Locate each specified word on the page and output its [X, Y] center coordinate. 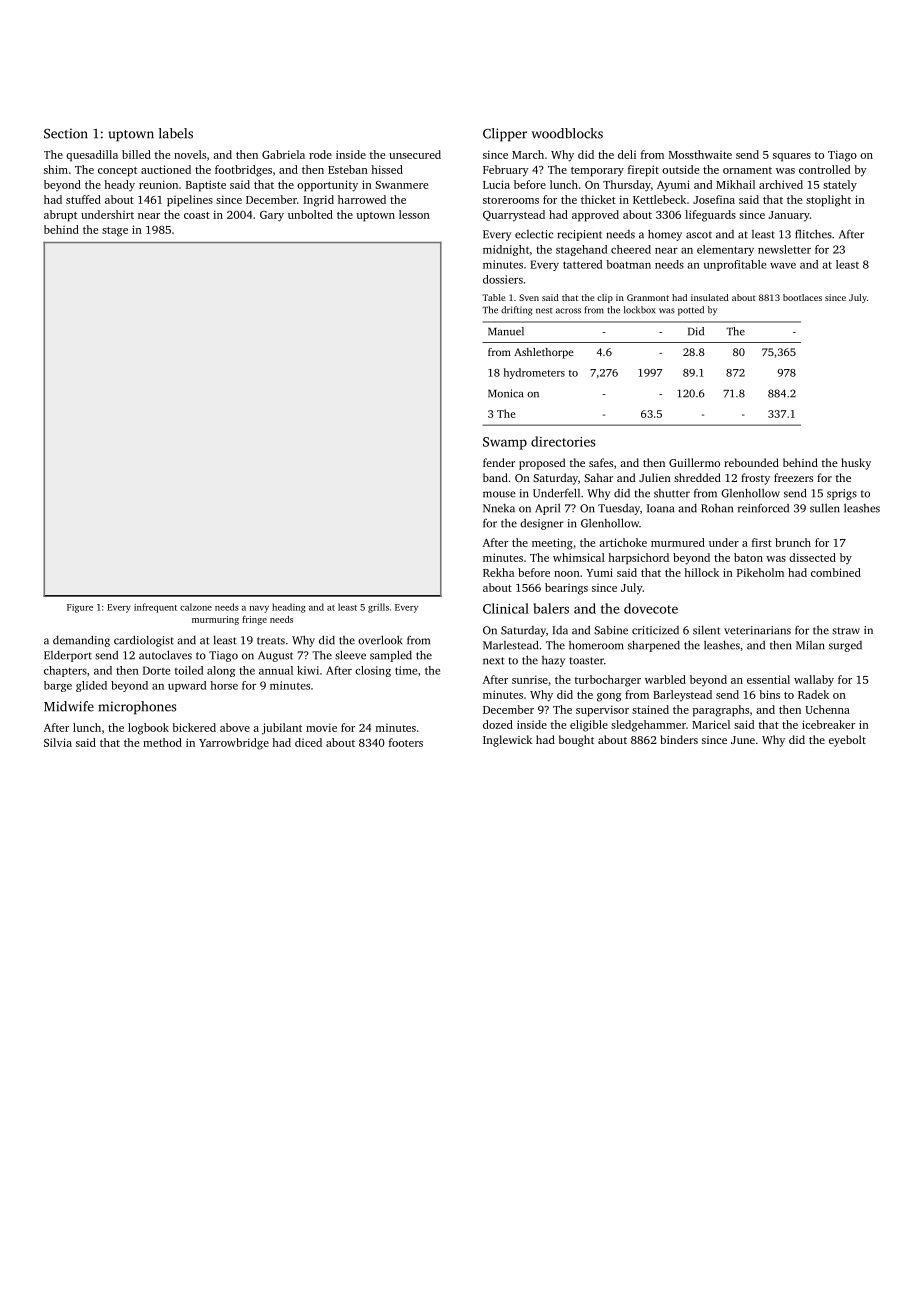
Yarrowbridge [234, 744]
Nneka [499, 508]
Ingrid [318, 201]
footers [406, 742]
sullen [825, 508]
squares [792, 157]
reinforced [763, 508]
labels [176, 133]
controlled [824, 169]
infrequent [155, 608]
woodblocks [567, 133]
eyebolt [847, 741]
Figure [80, 608]
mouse [499, 494]
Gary [272, 216]
